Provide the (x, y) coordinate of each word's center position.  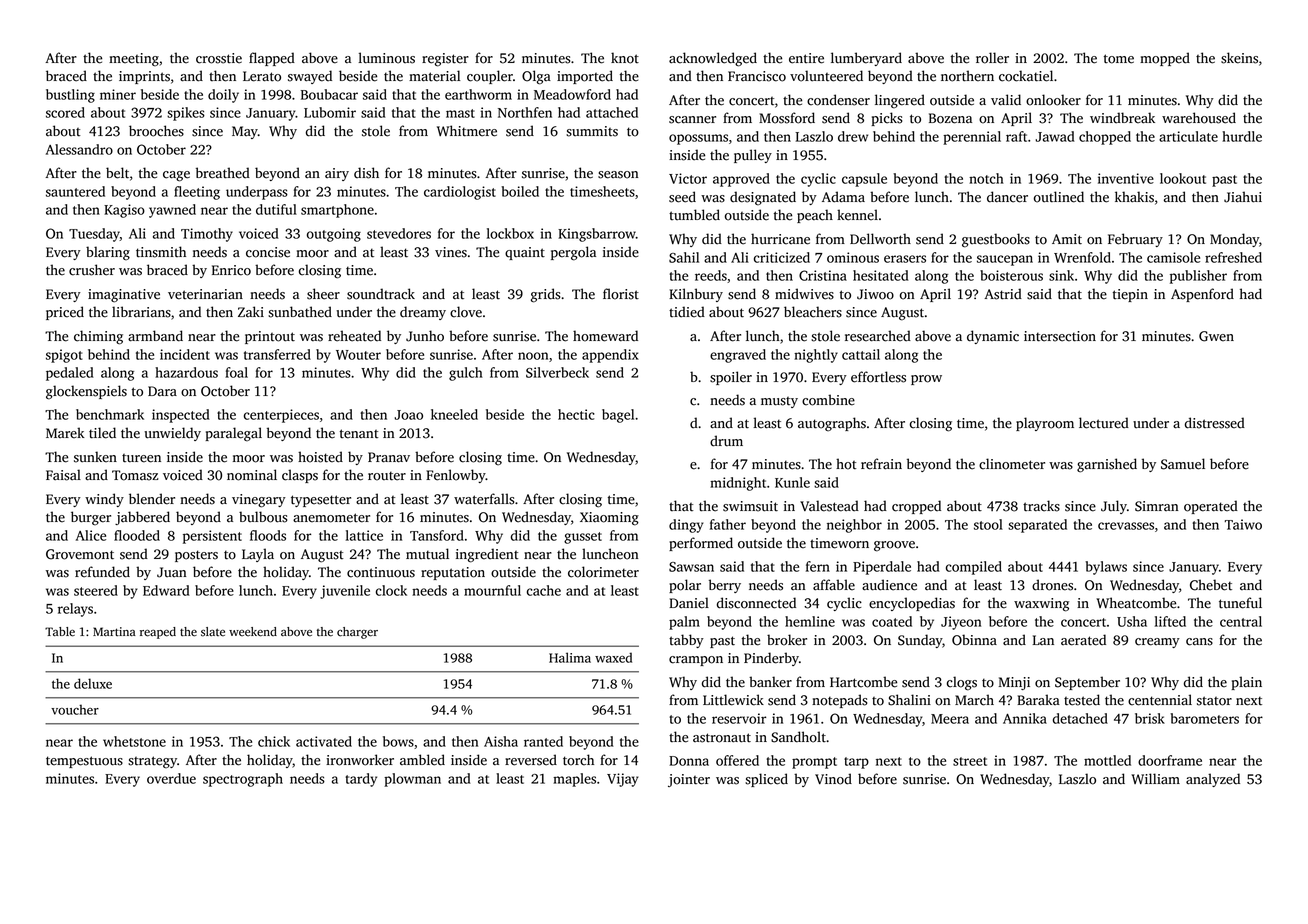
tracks (1041, 506)
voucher (75, 709)
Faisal (63, 475)
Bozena (950, 118)
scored (65, 112)
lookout (1183, 178)
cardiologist (460, 193)
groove (894, 546)
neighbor (854, 526)
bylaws (1106, 568)
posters (196, 556)
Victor (688, 178)
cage (176, 176)
